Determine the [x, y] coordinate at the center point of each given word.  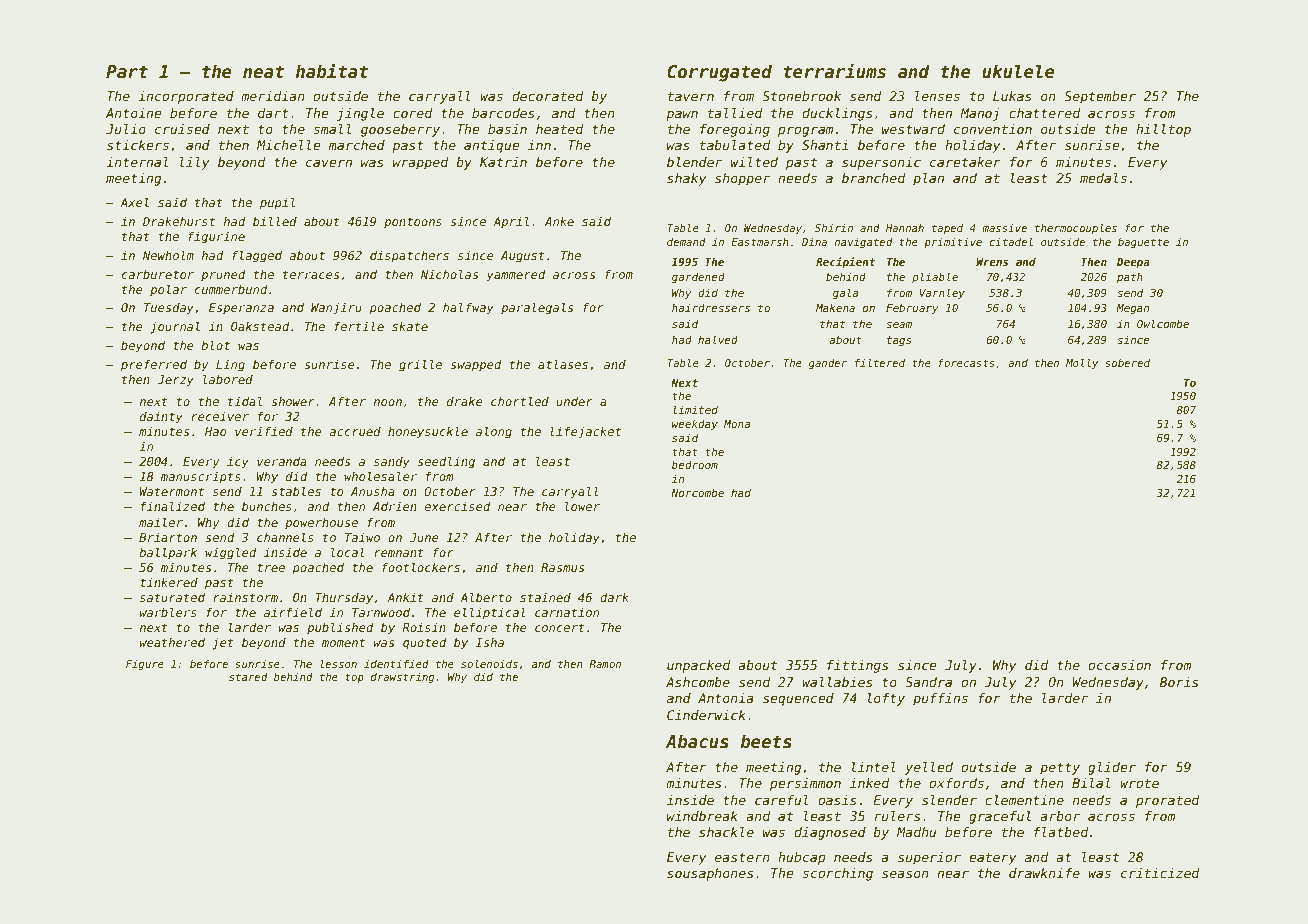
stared [248, 677]
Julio [126, 129]
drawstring [402, 678]
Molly [1082, 364]
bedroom [695, 465]
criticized [1160, 873]
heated [560, 129]
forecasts [966, 363]
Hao [216, 431]
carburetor [158, 274]
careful [781, 800]
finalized [173, 506]
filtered [880, 363]
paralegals [537, 308]
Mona [737, 424]
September [1100, 97]
